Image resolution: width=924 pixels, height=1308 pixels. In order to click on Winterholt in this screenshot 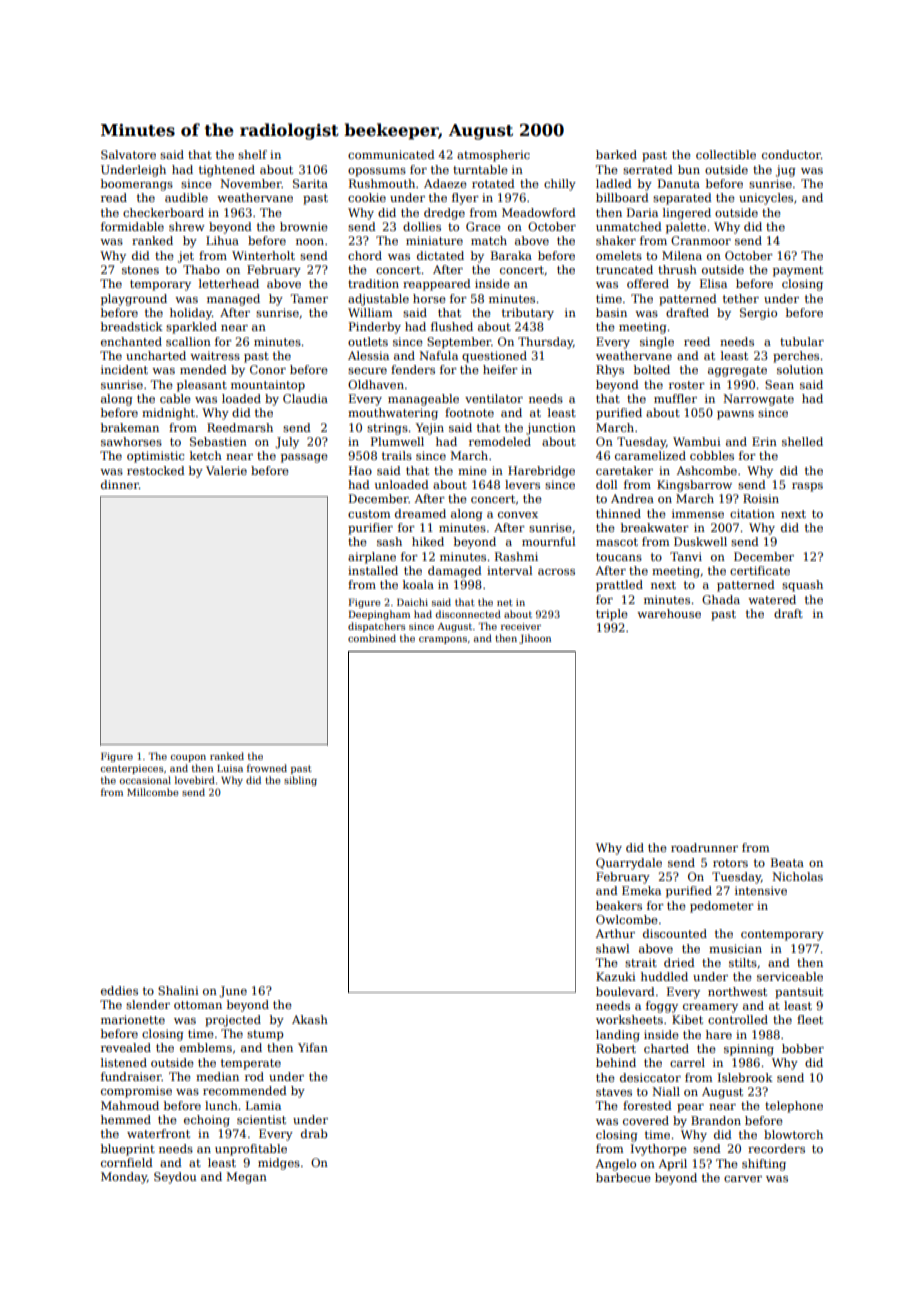, I will do `click(263, 255)`.
